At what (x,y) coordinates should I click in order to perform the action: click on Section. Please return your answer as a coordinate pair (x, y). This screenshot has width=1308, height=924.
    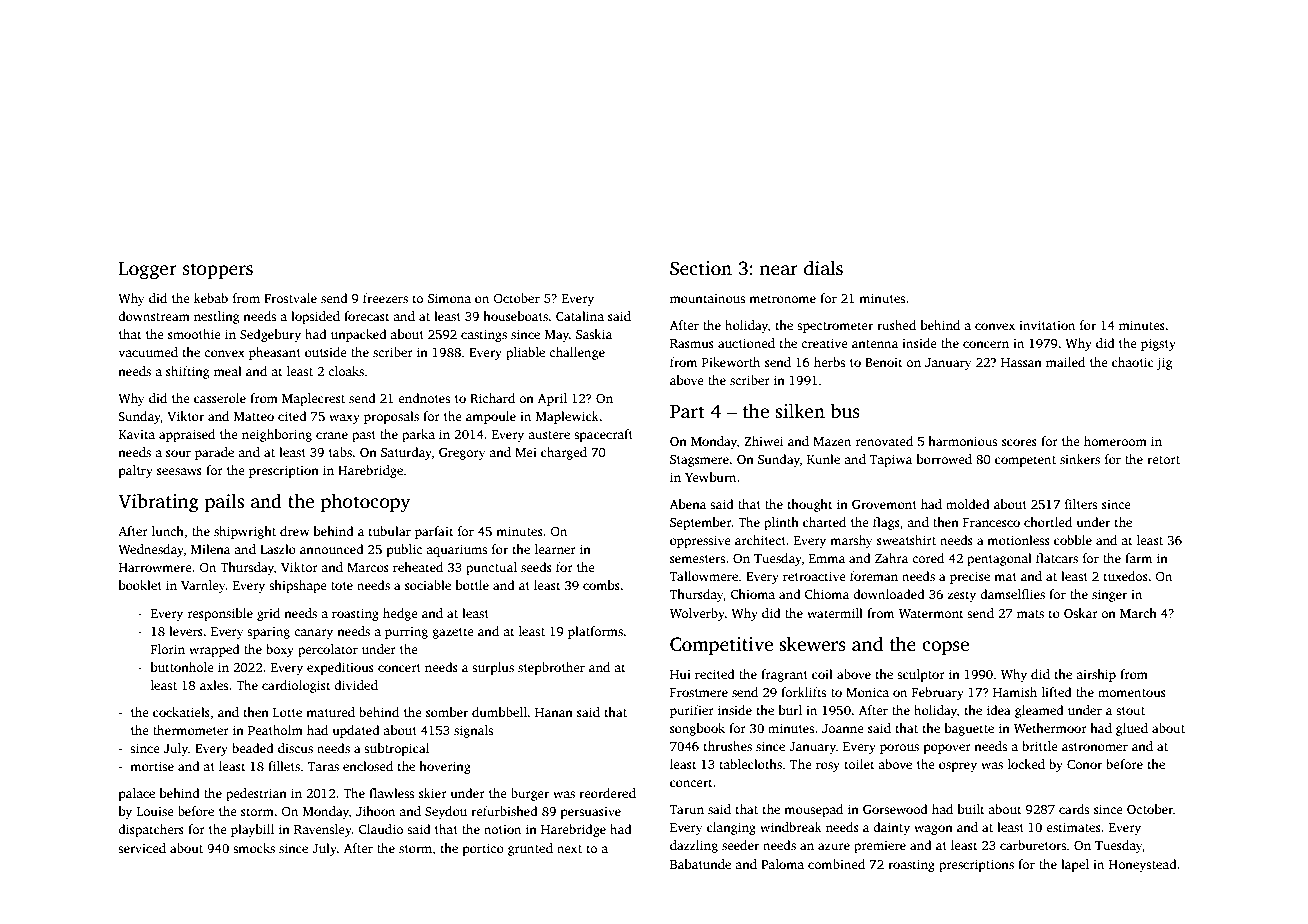
    Looking at the image, I should click on (701, 268).
